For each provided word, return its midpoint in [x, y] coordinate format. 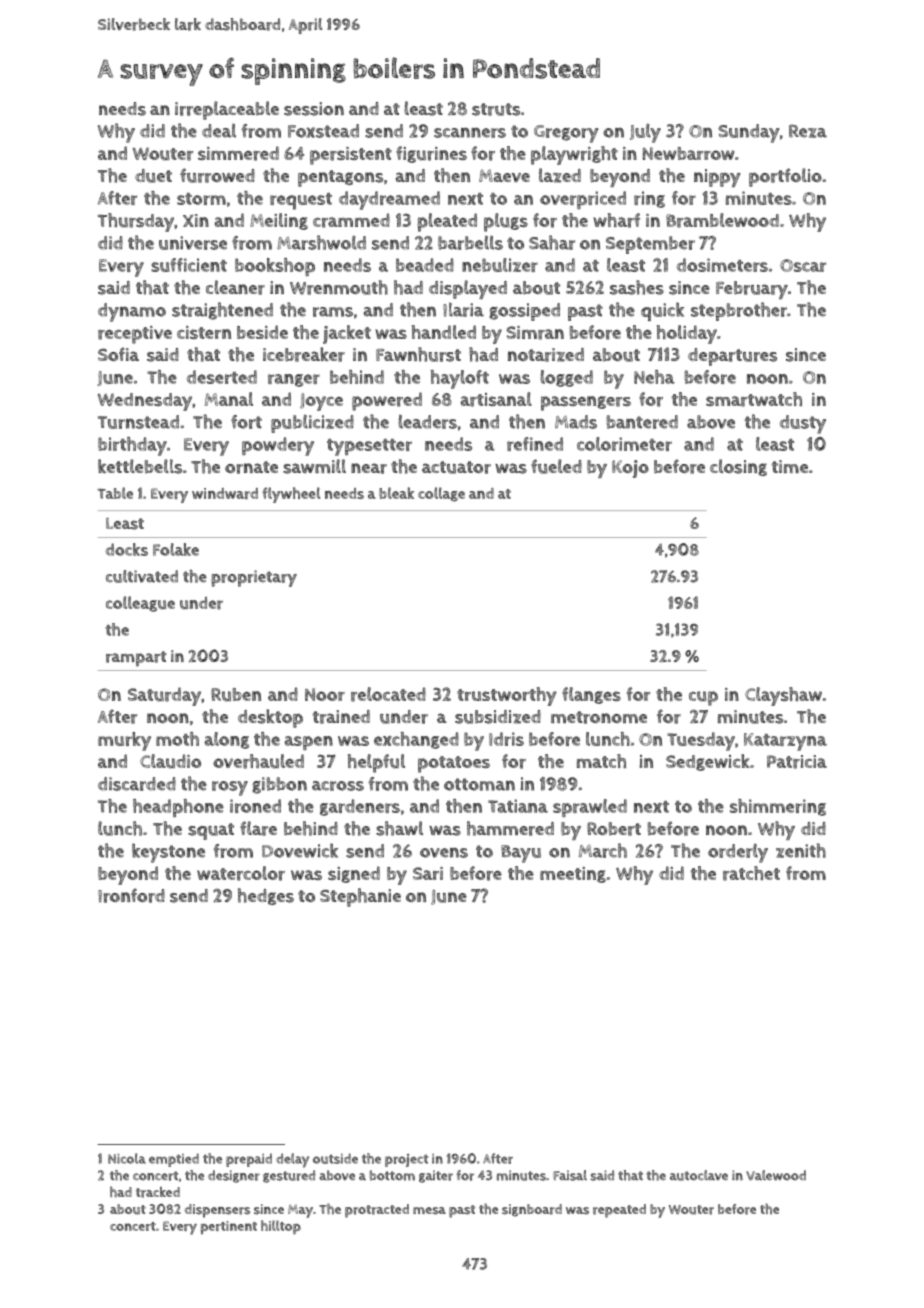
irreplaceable [227, 110]
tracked [158, 1192]
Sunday [748, 133]
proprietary [254, 578]
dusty [803, 424]
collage [441, 494]
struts [496, 109]
